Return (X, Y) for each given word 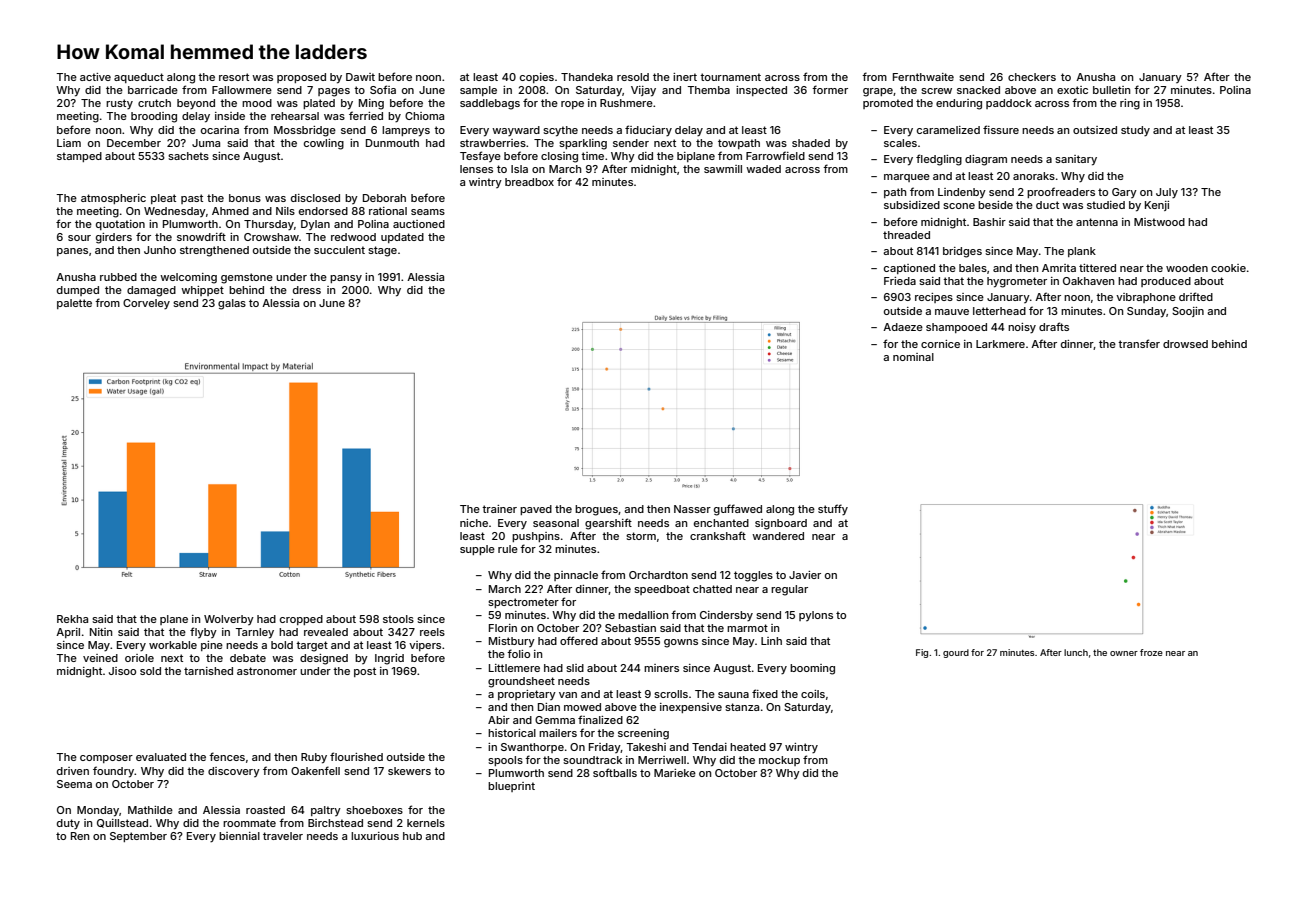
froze (1151, 652)
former (830, 89)
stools (398, 619)
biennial (239, 836)
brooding (154, 117)
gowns (681, 643)
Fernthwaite (923, 77)
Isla (519, 169)
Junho (160, 250)
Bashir (989, 222)
